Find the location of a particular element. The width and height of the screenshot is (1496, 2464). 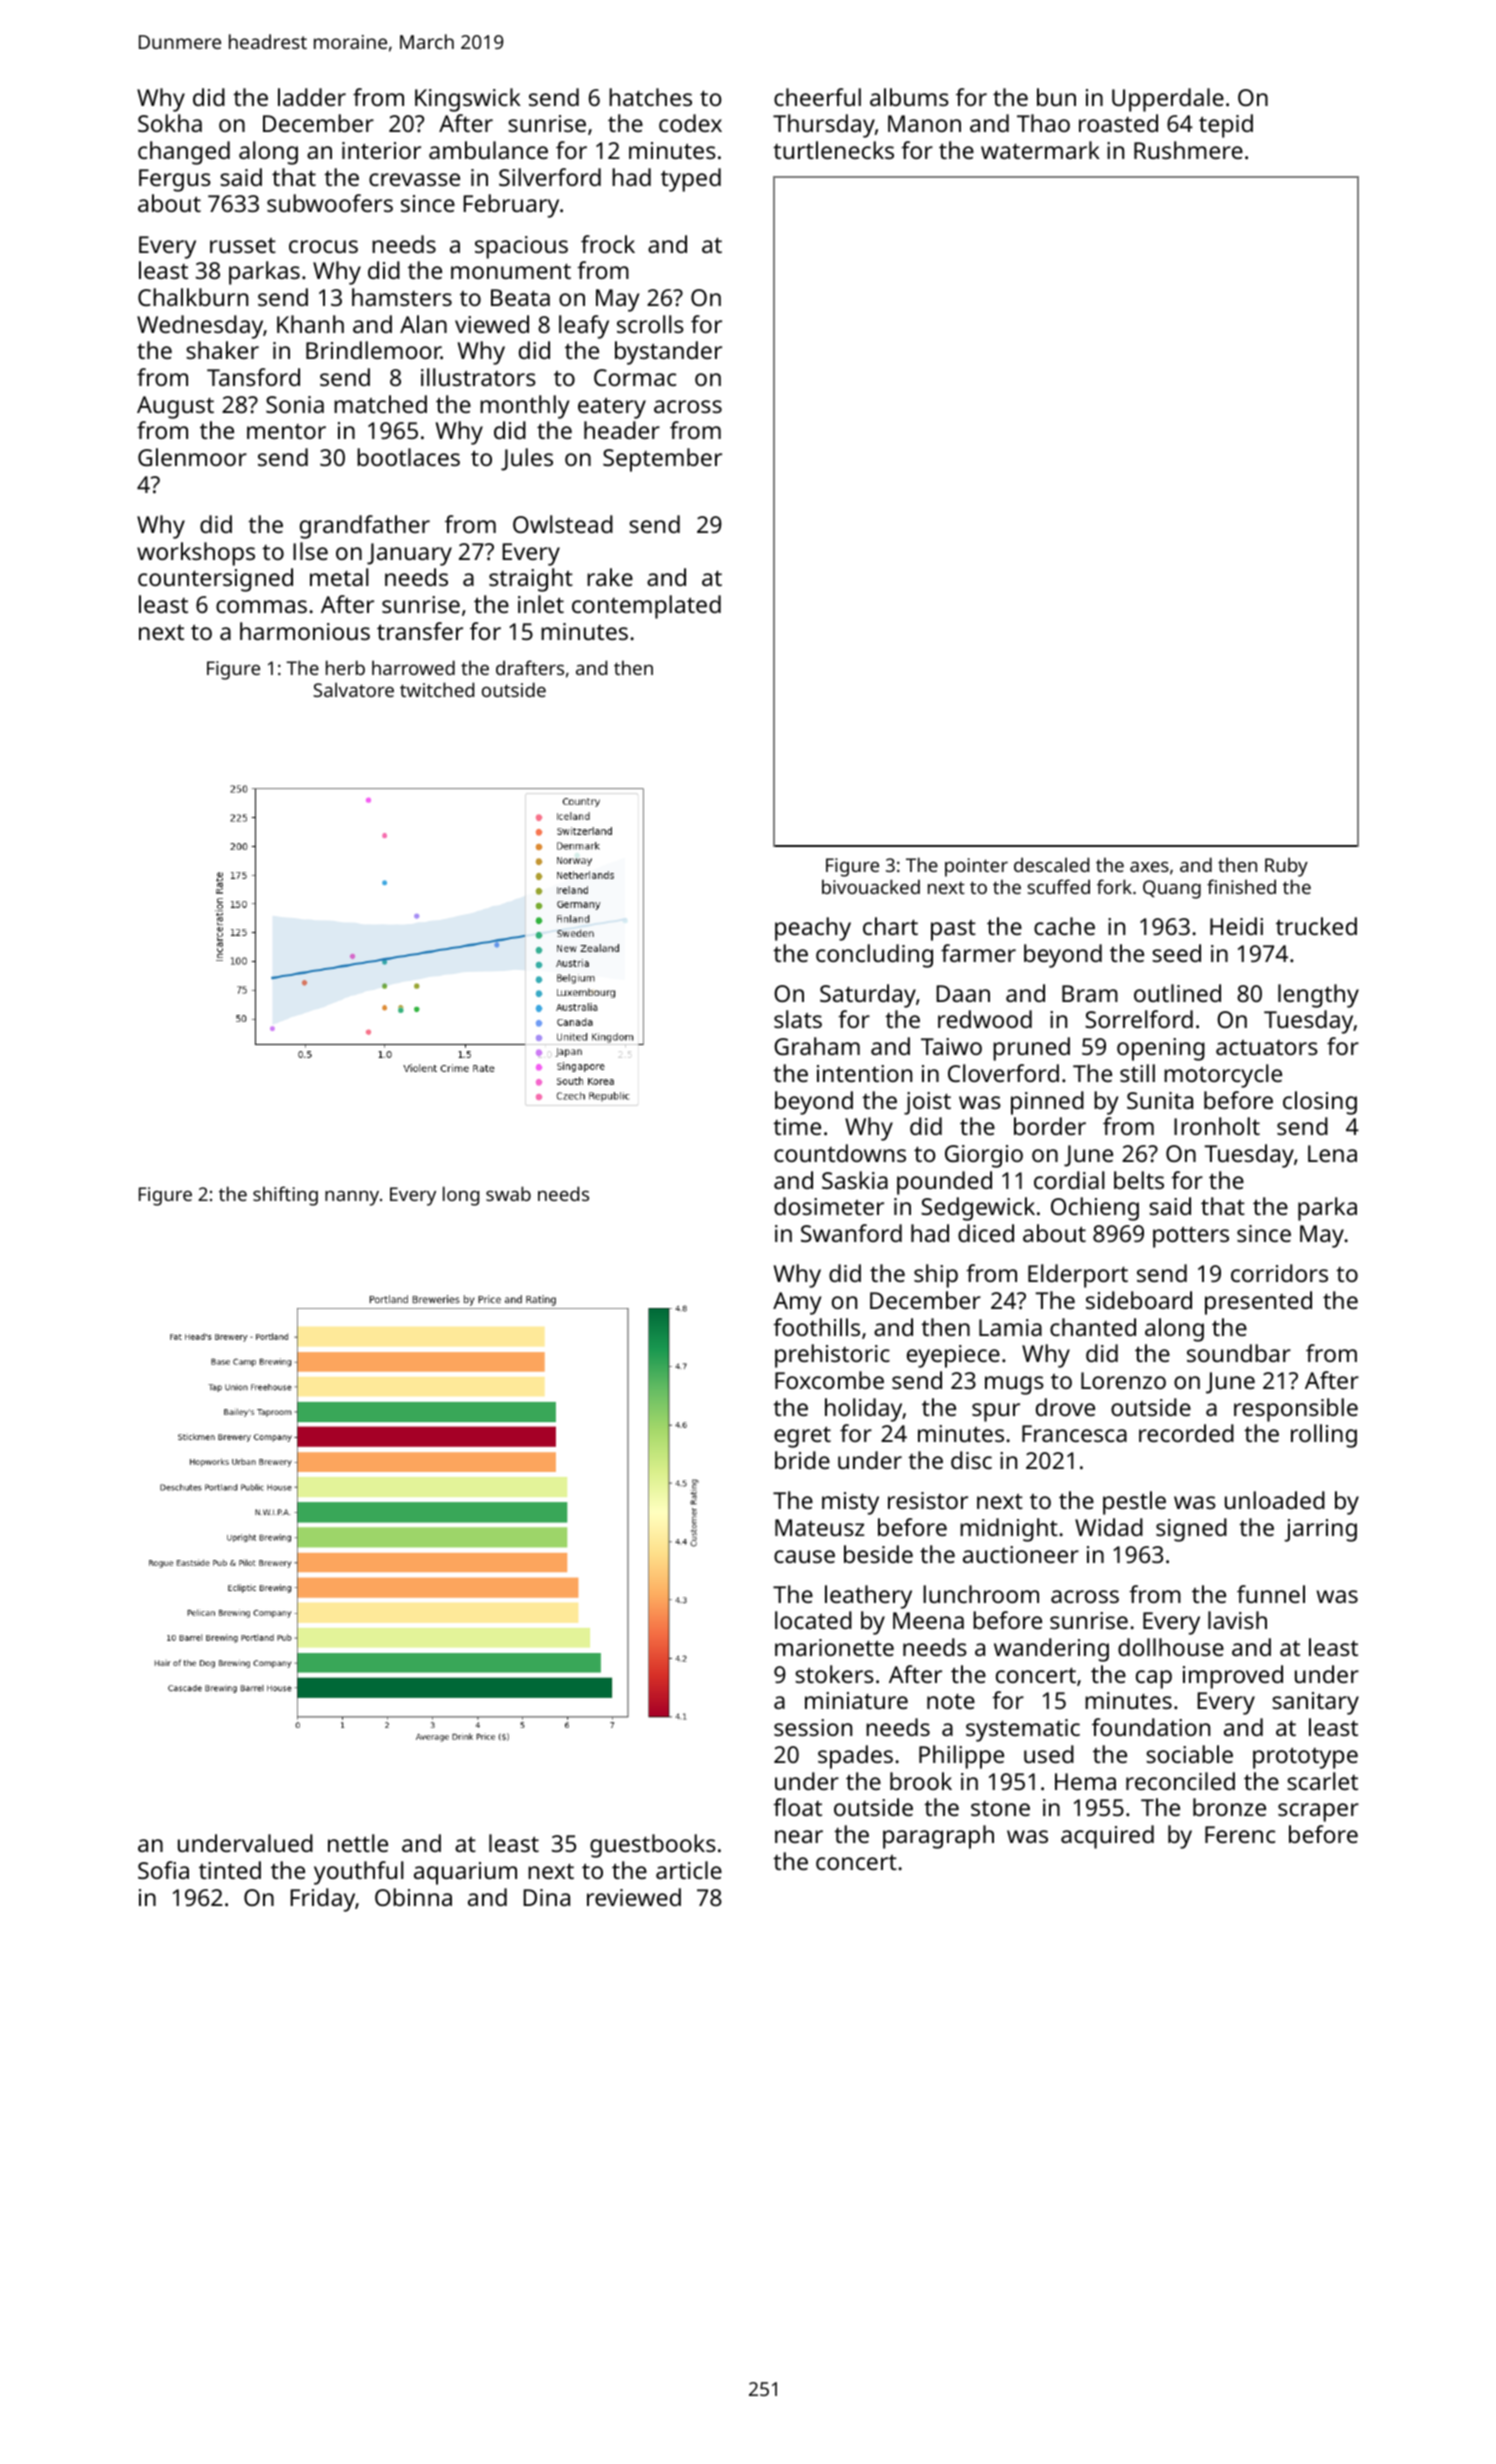

Rushmere is located at coordinates (1188, 150).
